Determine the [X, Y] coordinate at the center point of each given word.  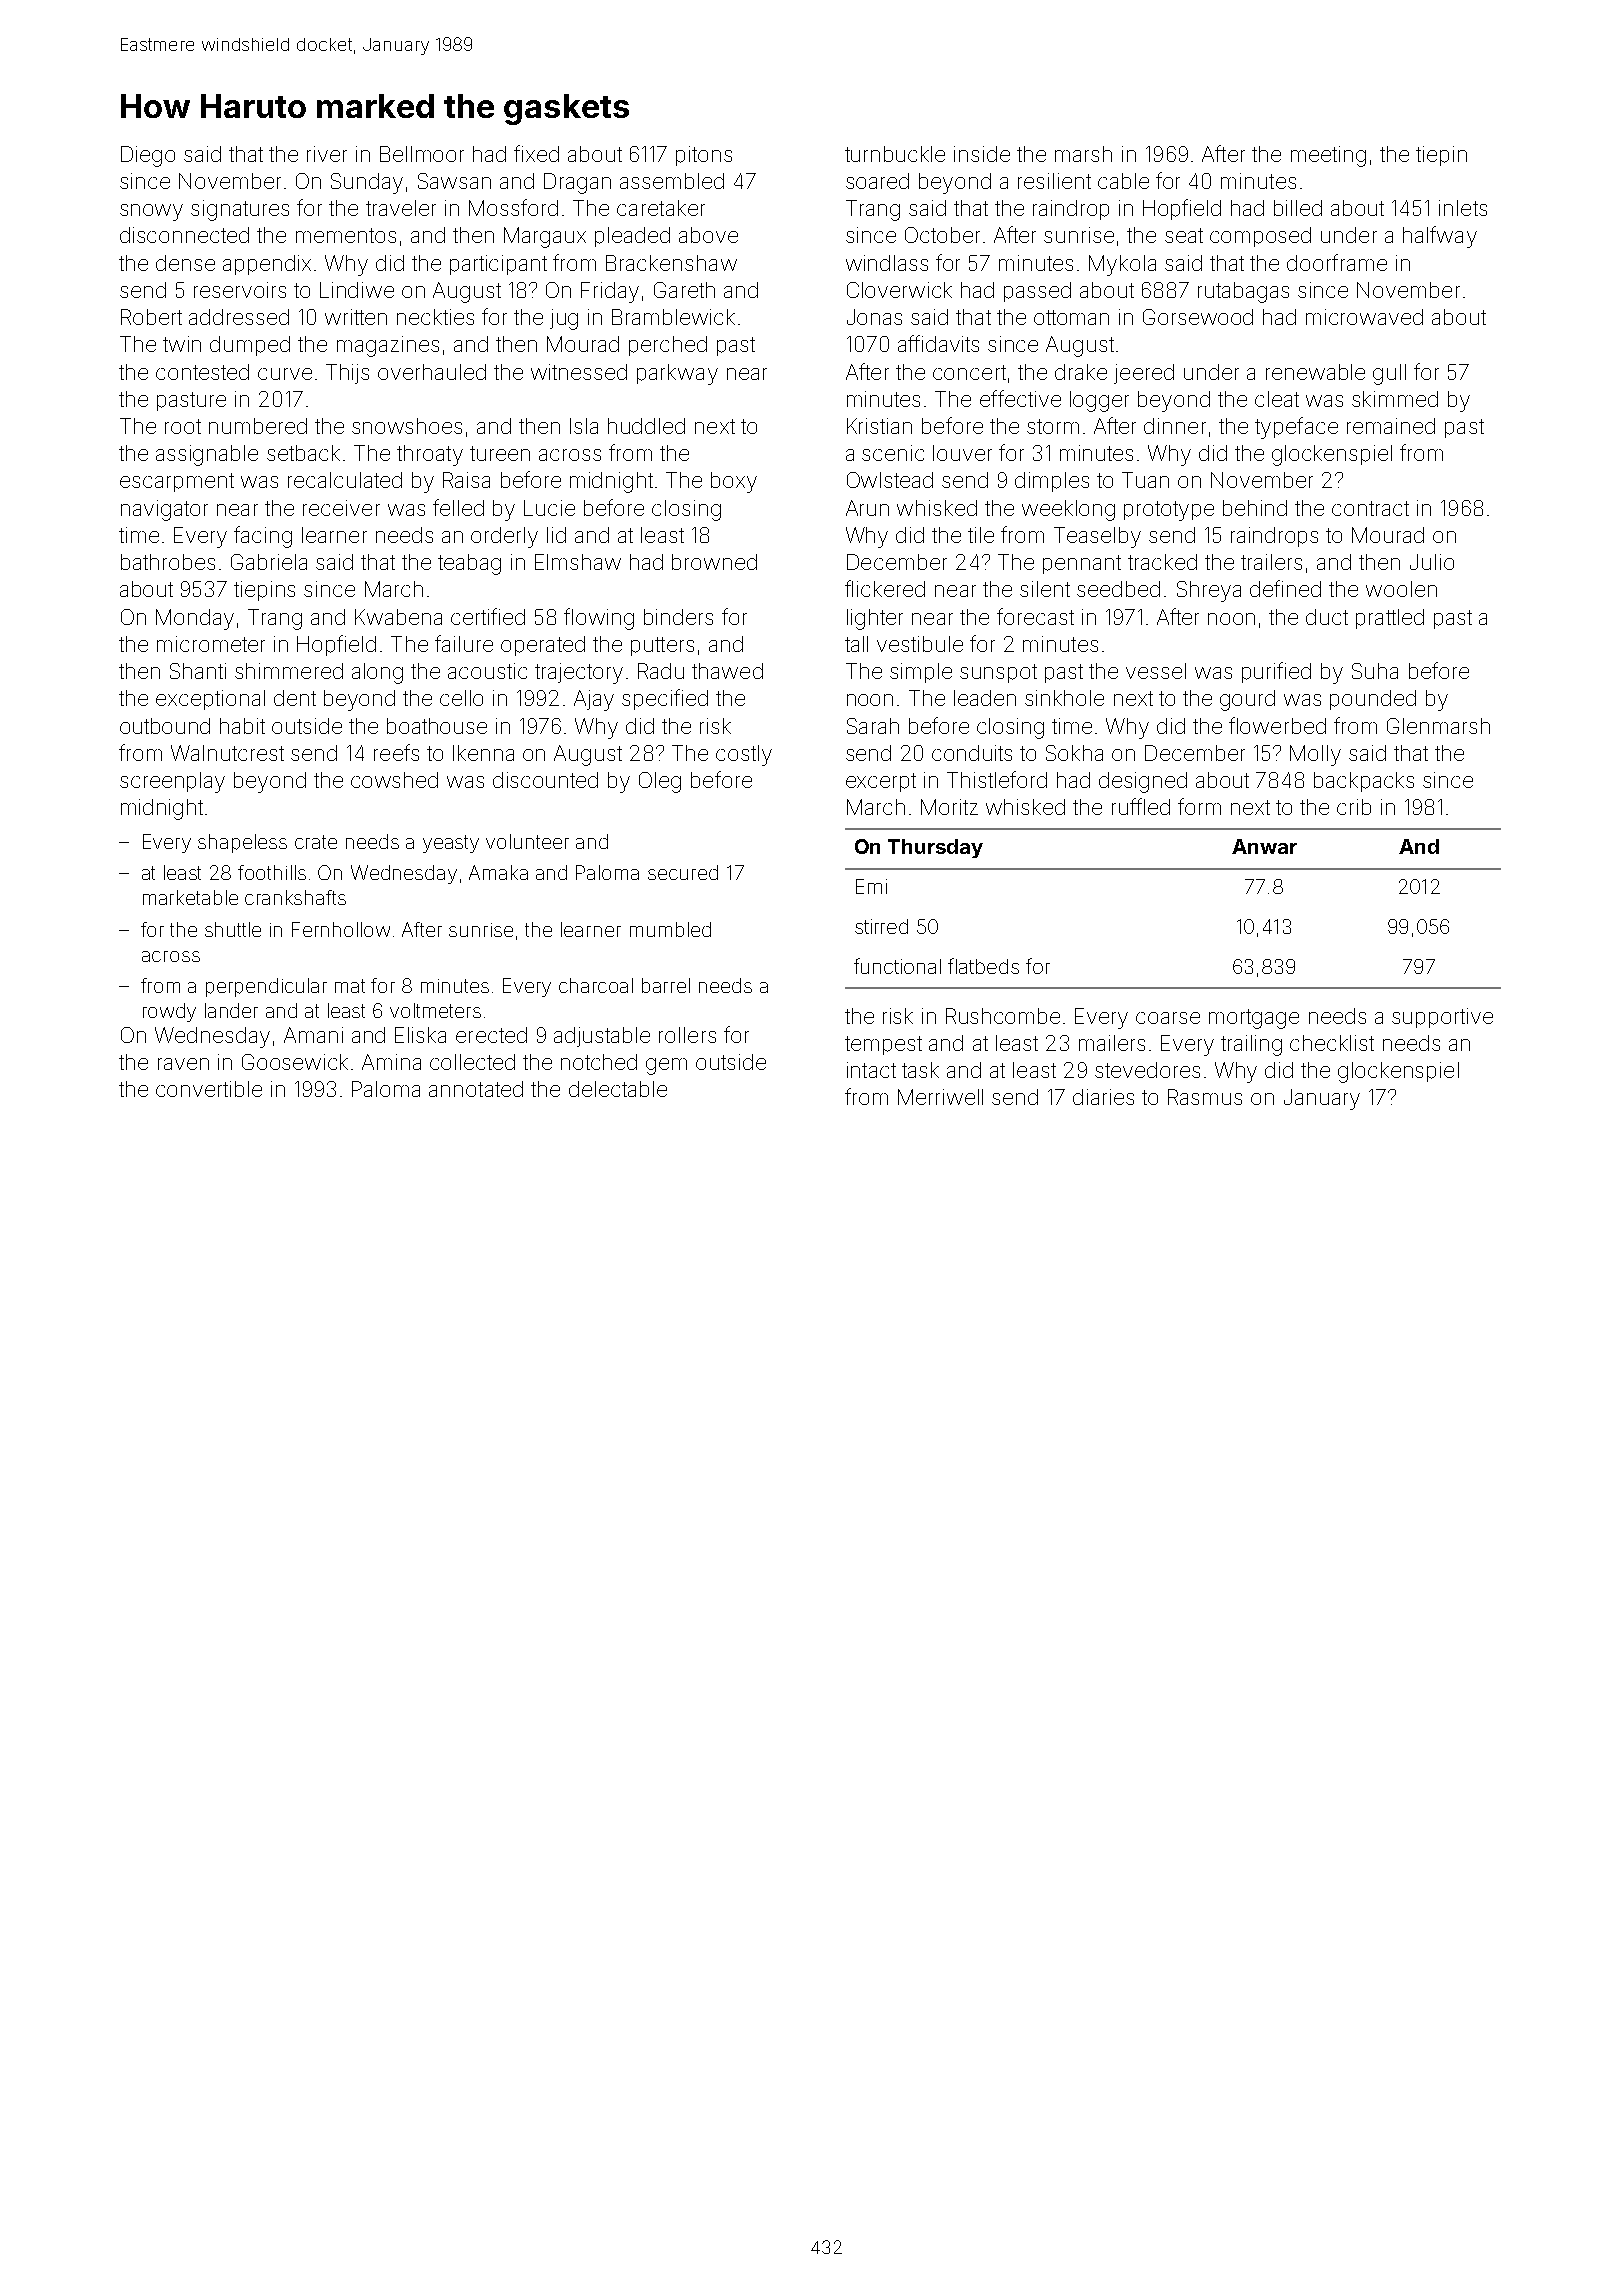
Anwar [1264, 846]
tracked [1162, 562]
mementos [346, 235]
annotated [476, 1089]
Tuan [1145, 480]
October [942, 235]
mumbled [670, 929]
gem [666, 1066]
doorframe [1337, 262]
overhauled [432, 372]
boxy [734, 482]
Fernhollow [341, 929]
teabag [469, 564]
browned [714, 562]
